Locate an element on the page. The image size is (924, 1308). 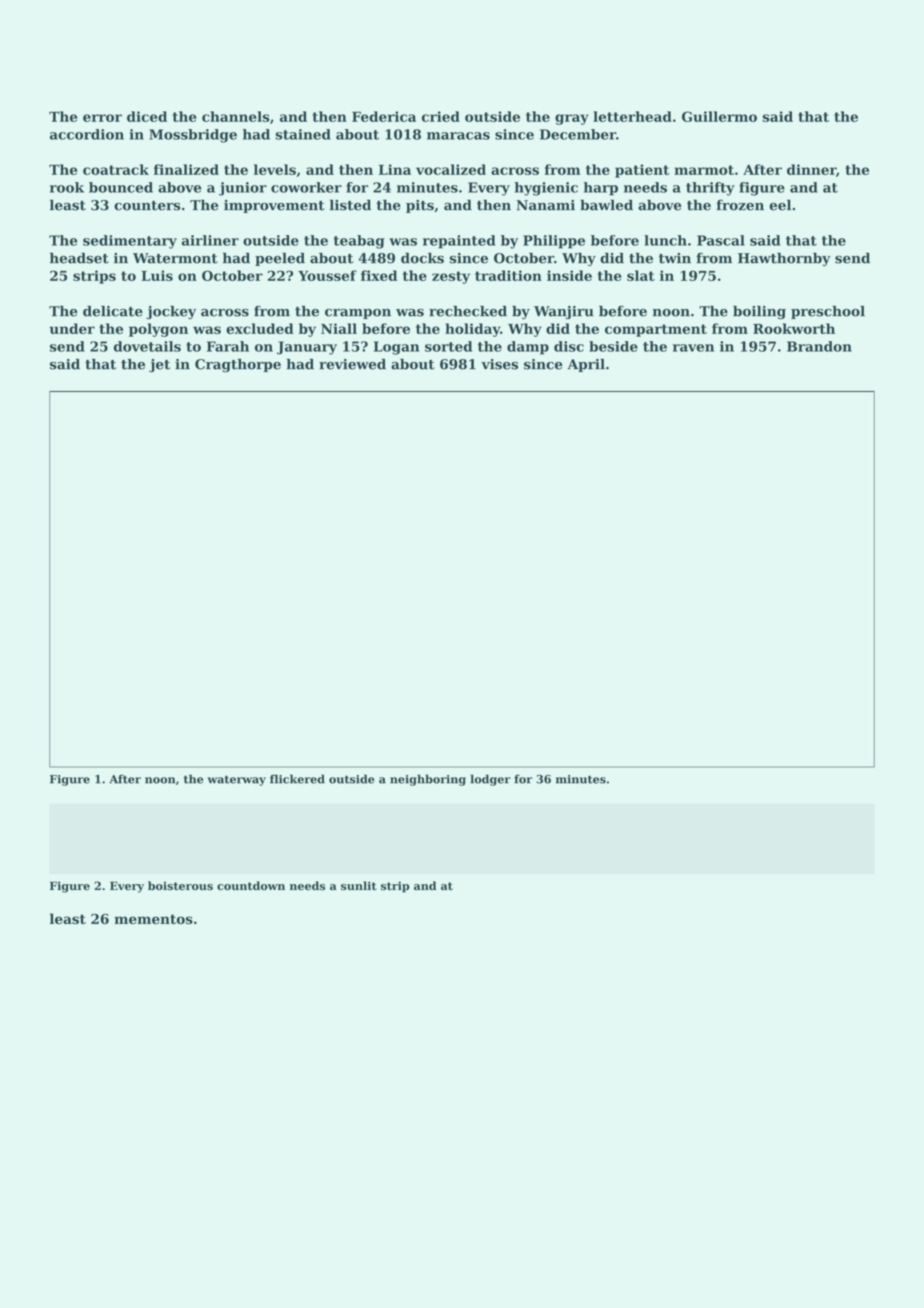
Brandon is located at coordinates (819, 346).
